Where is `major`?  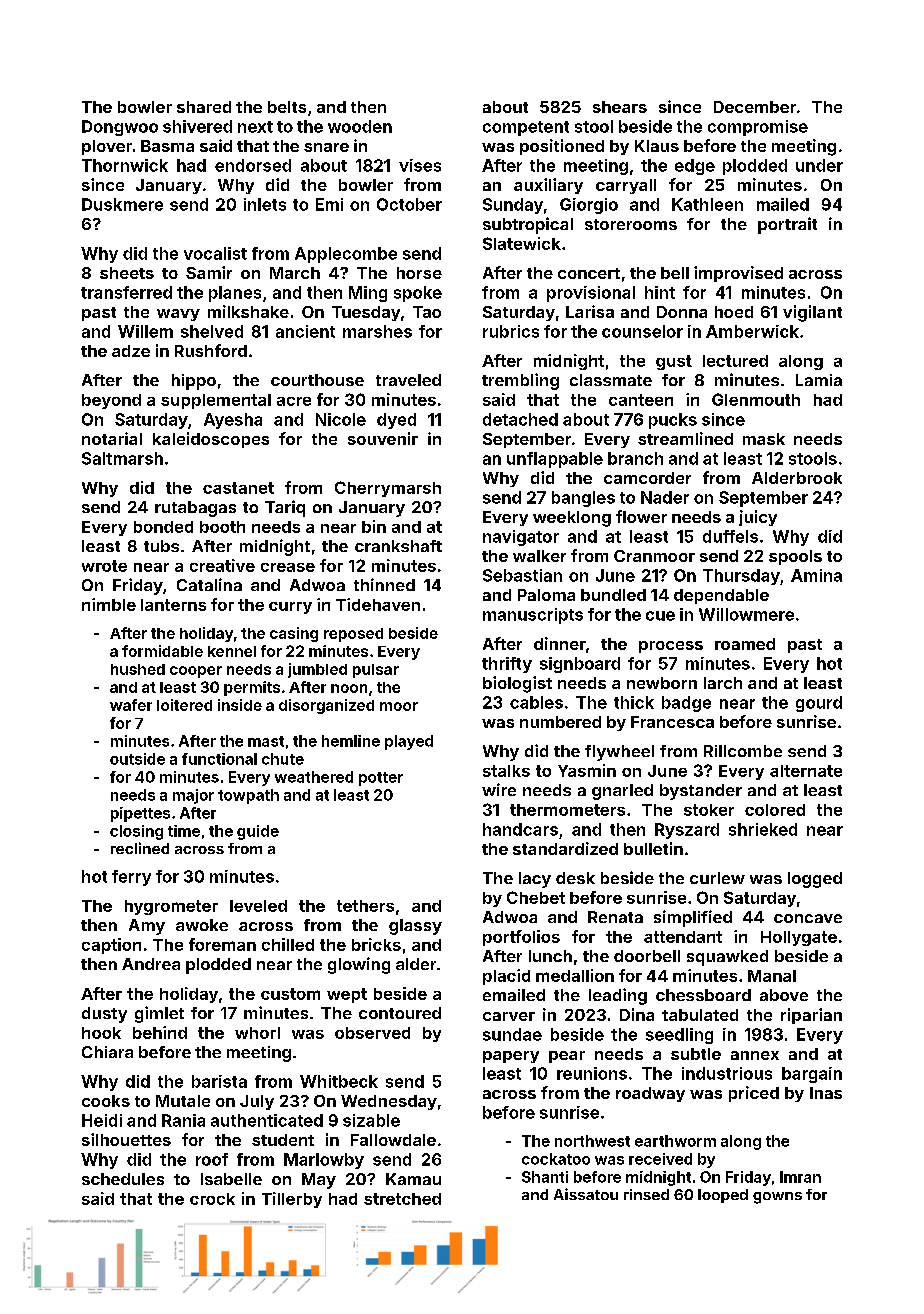
major is located at coordinates (193, 796).
